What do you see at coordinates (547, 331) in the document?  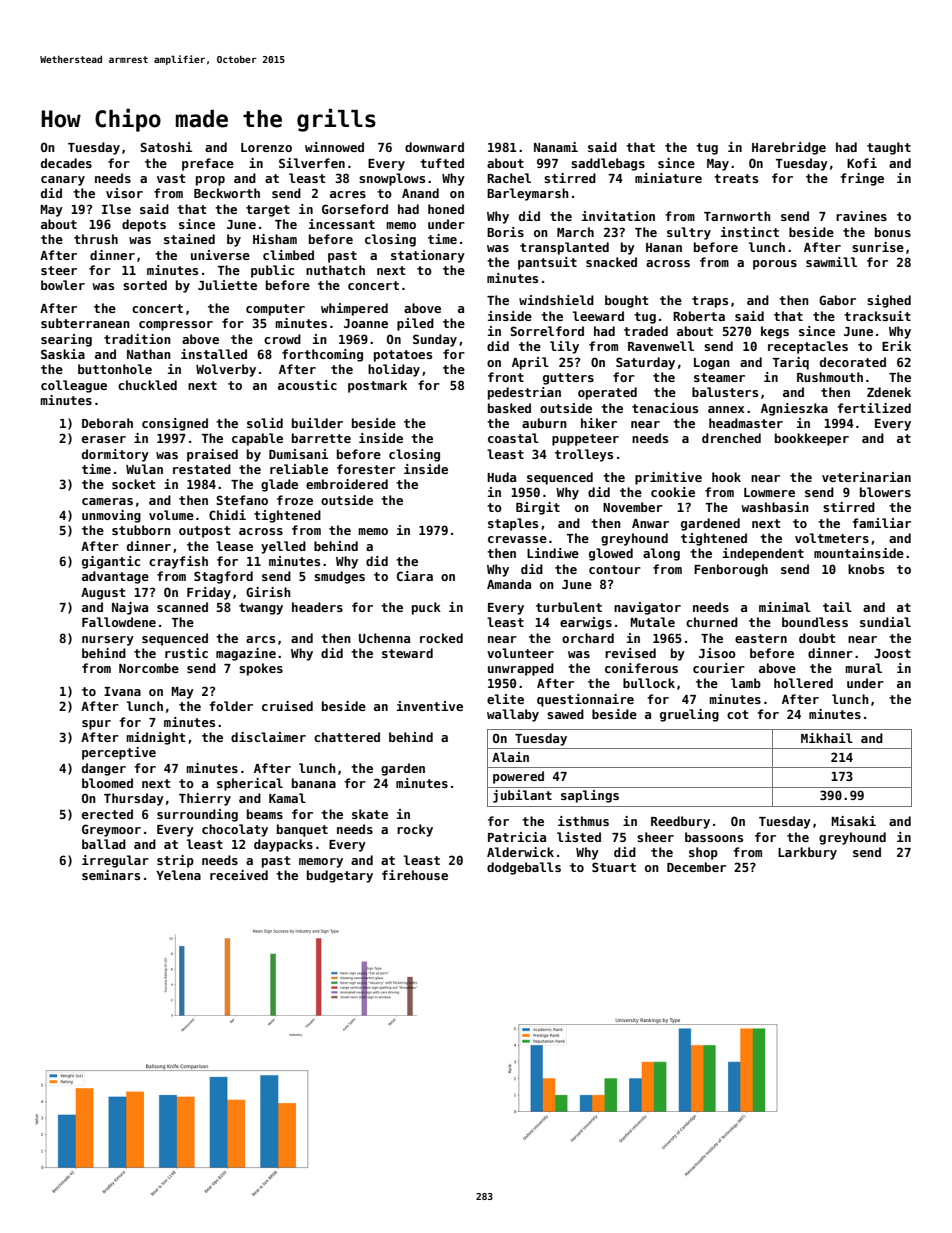 I see `Sorrelford` at bounding box center [547, 331].
